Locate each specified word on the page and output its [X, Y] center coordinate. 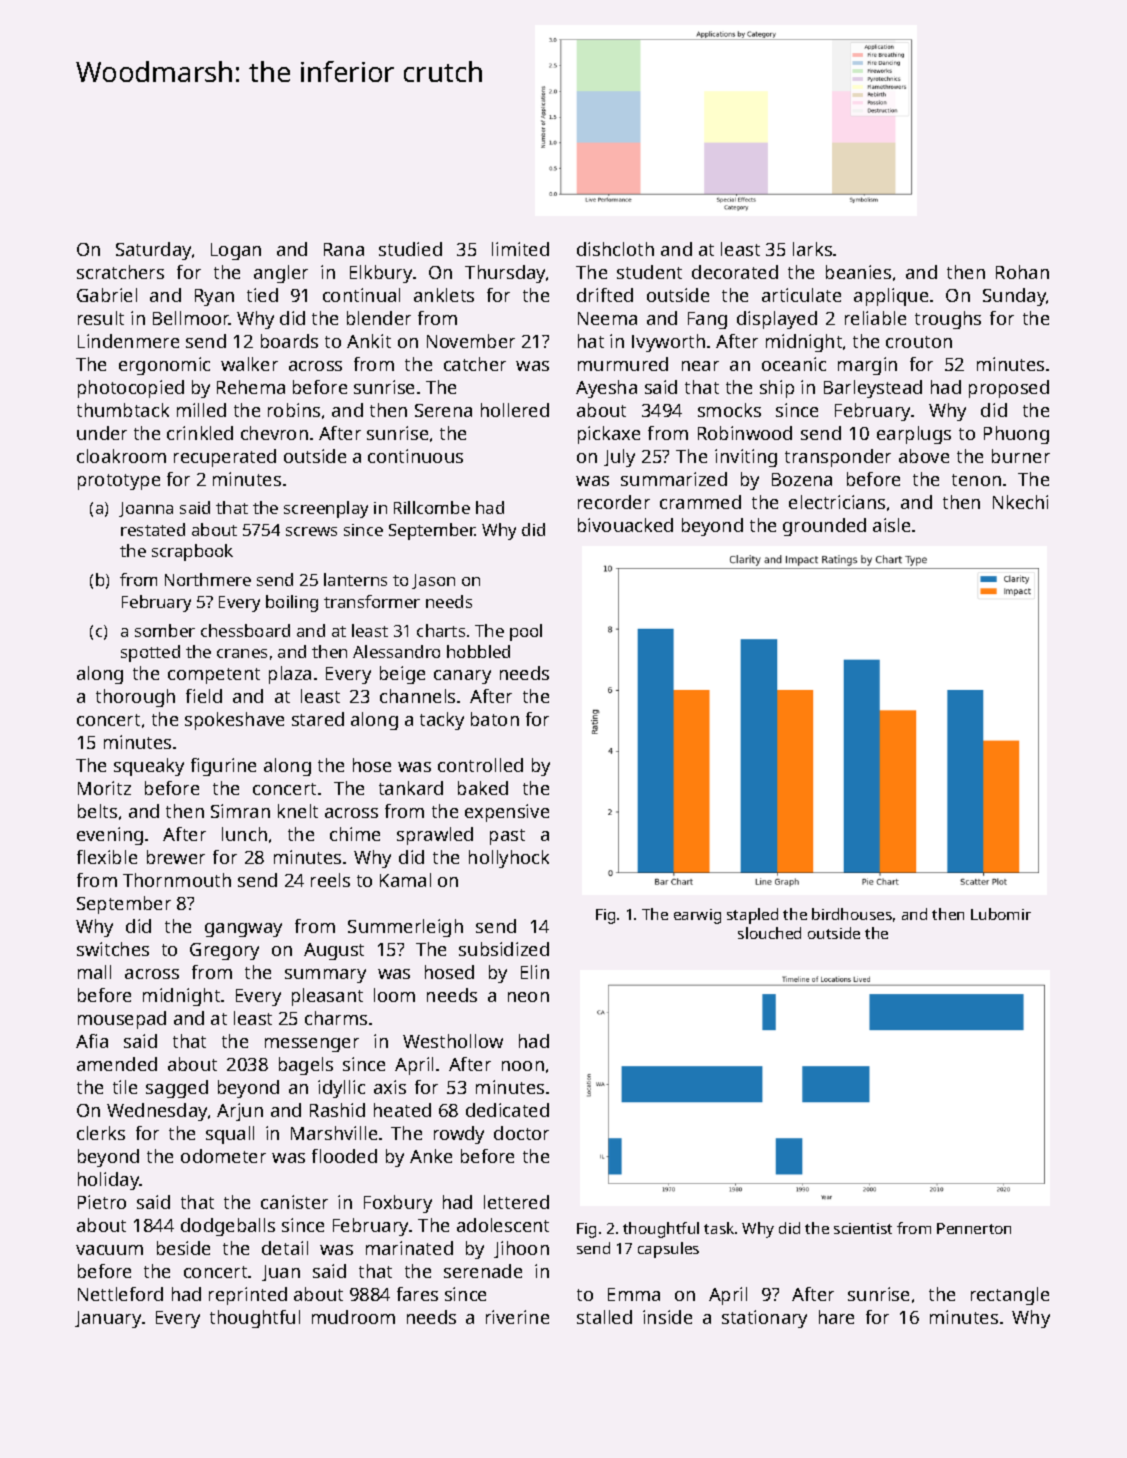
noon [523, 1066]
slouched [769, 933]
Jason [433, 581]
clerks [101, 1133]
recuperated [225, 458]
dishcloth [615, 249]
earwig [697, 916]
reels [330, 880]
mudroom [353, 1317]
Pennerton [974, 1228]
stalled [604, 1317]
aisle [891, 525]
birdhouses [852, 914]
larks [812, 249]
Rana [344, 249]
